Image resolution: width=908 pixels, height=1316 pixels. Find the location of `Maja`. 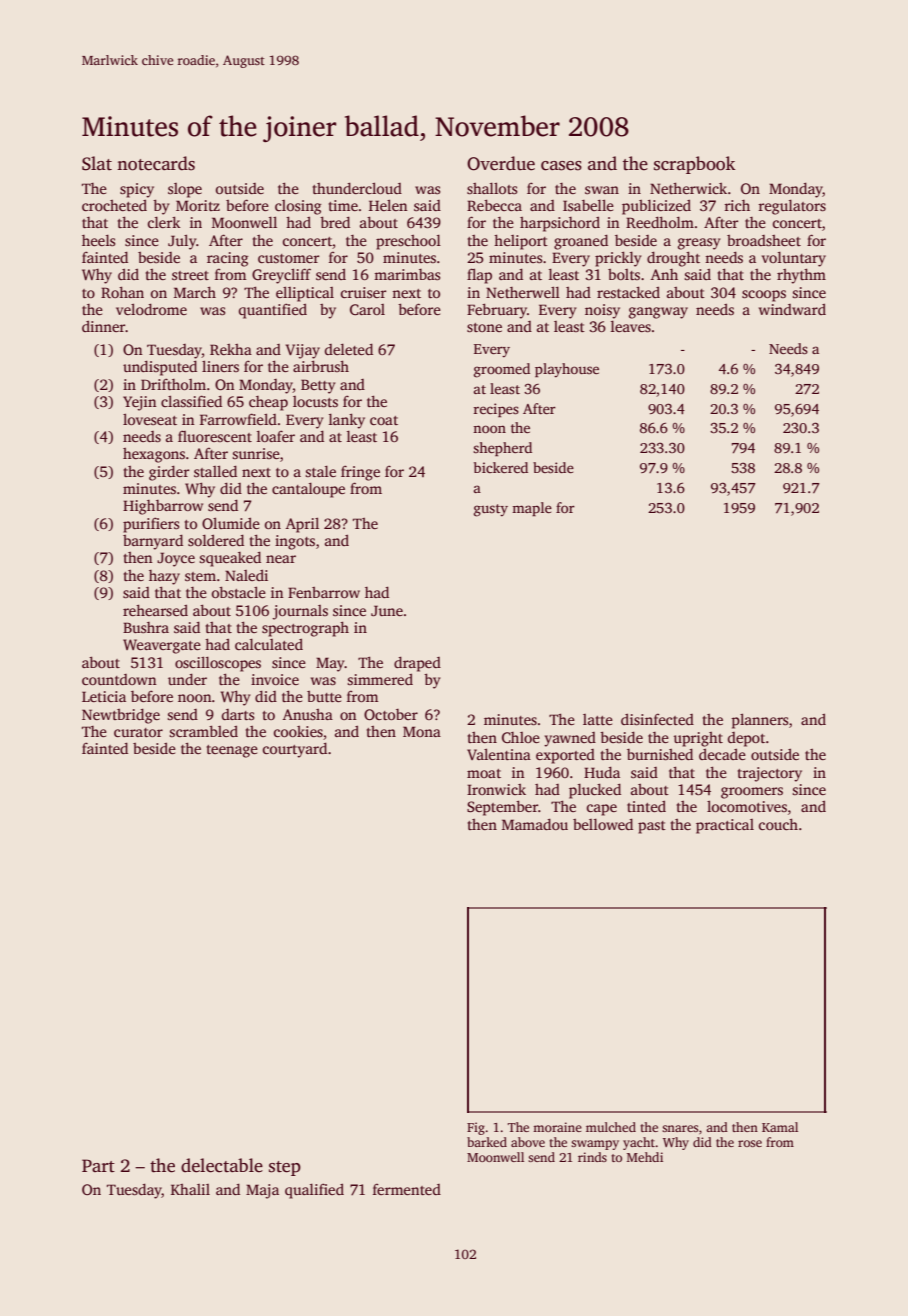

Maja is located at coordinates (262, 1191).
